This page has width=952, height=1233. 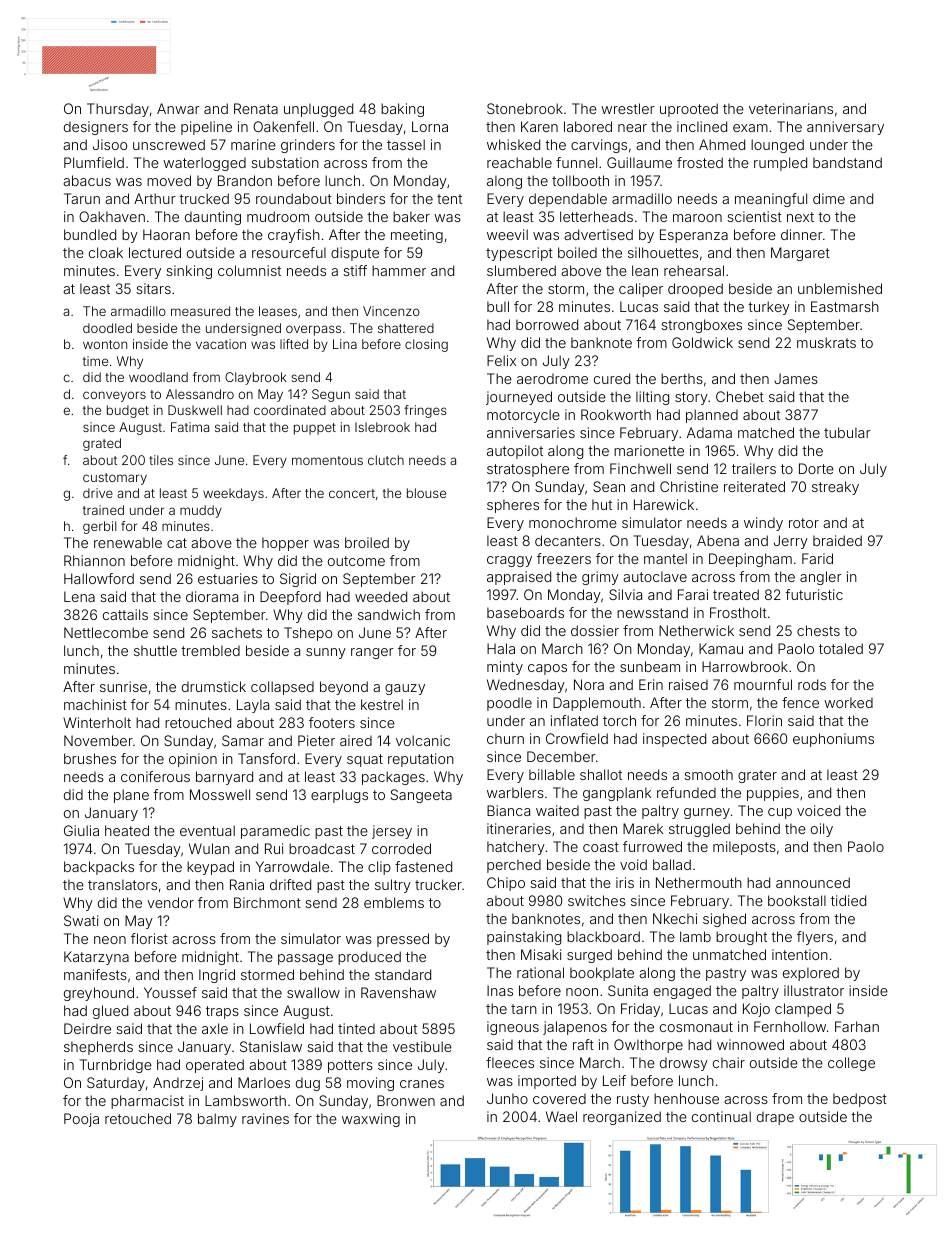 I want to click on tidied, so click(x=848, y=900).
